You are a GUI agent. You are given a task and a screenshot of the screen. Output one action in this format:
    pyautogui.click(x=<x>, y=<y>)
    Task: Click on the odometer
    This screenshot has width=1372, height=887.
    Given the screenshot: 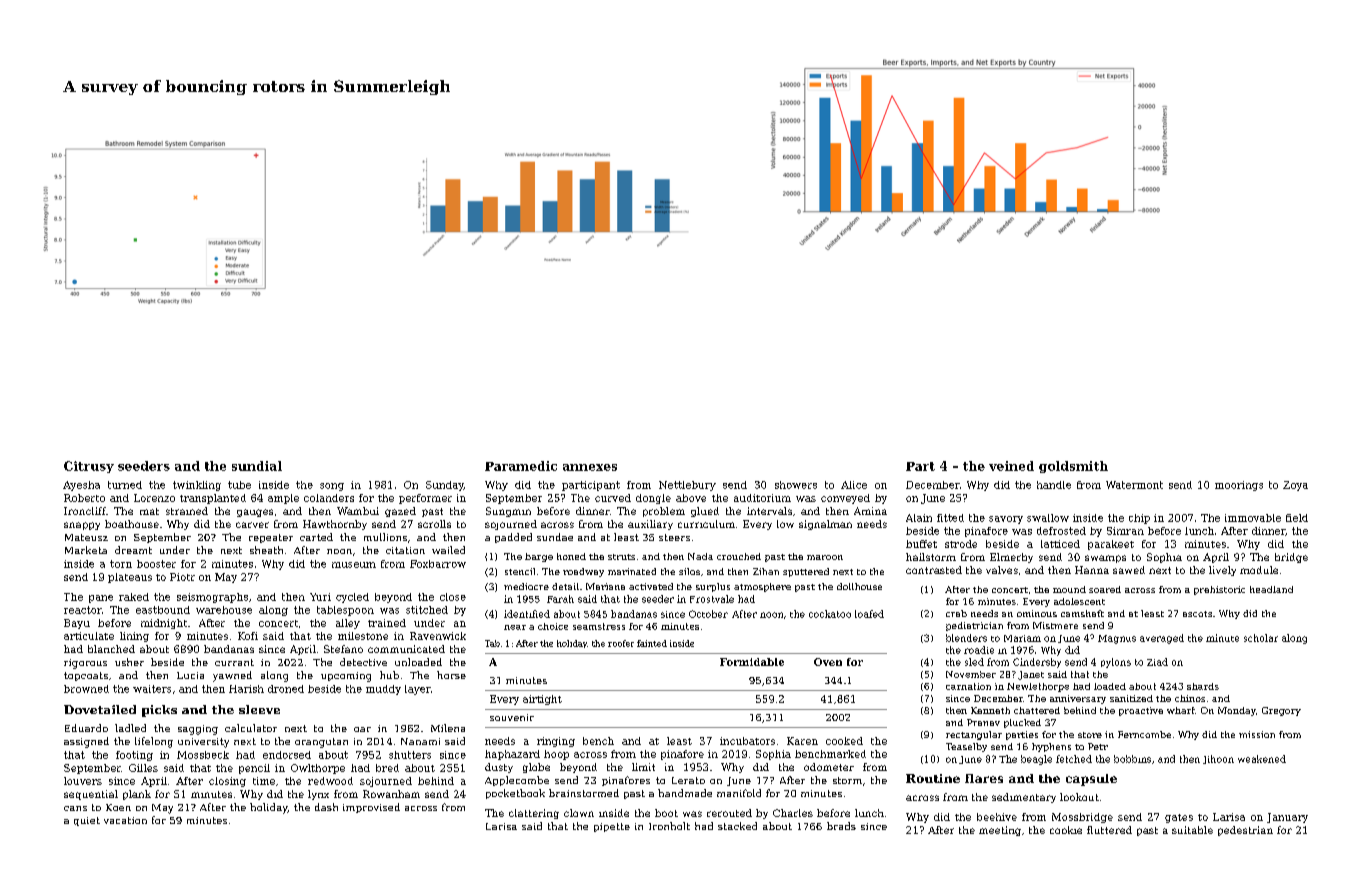 What is the action you would take?
    pyautogui.click(x=829, y=767)
